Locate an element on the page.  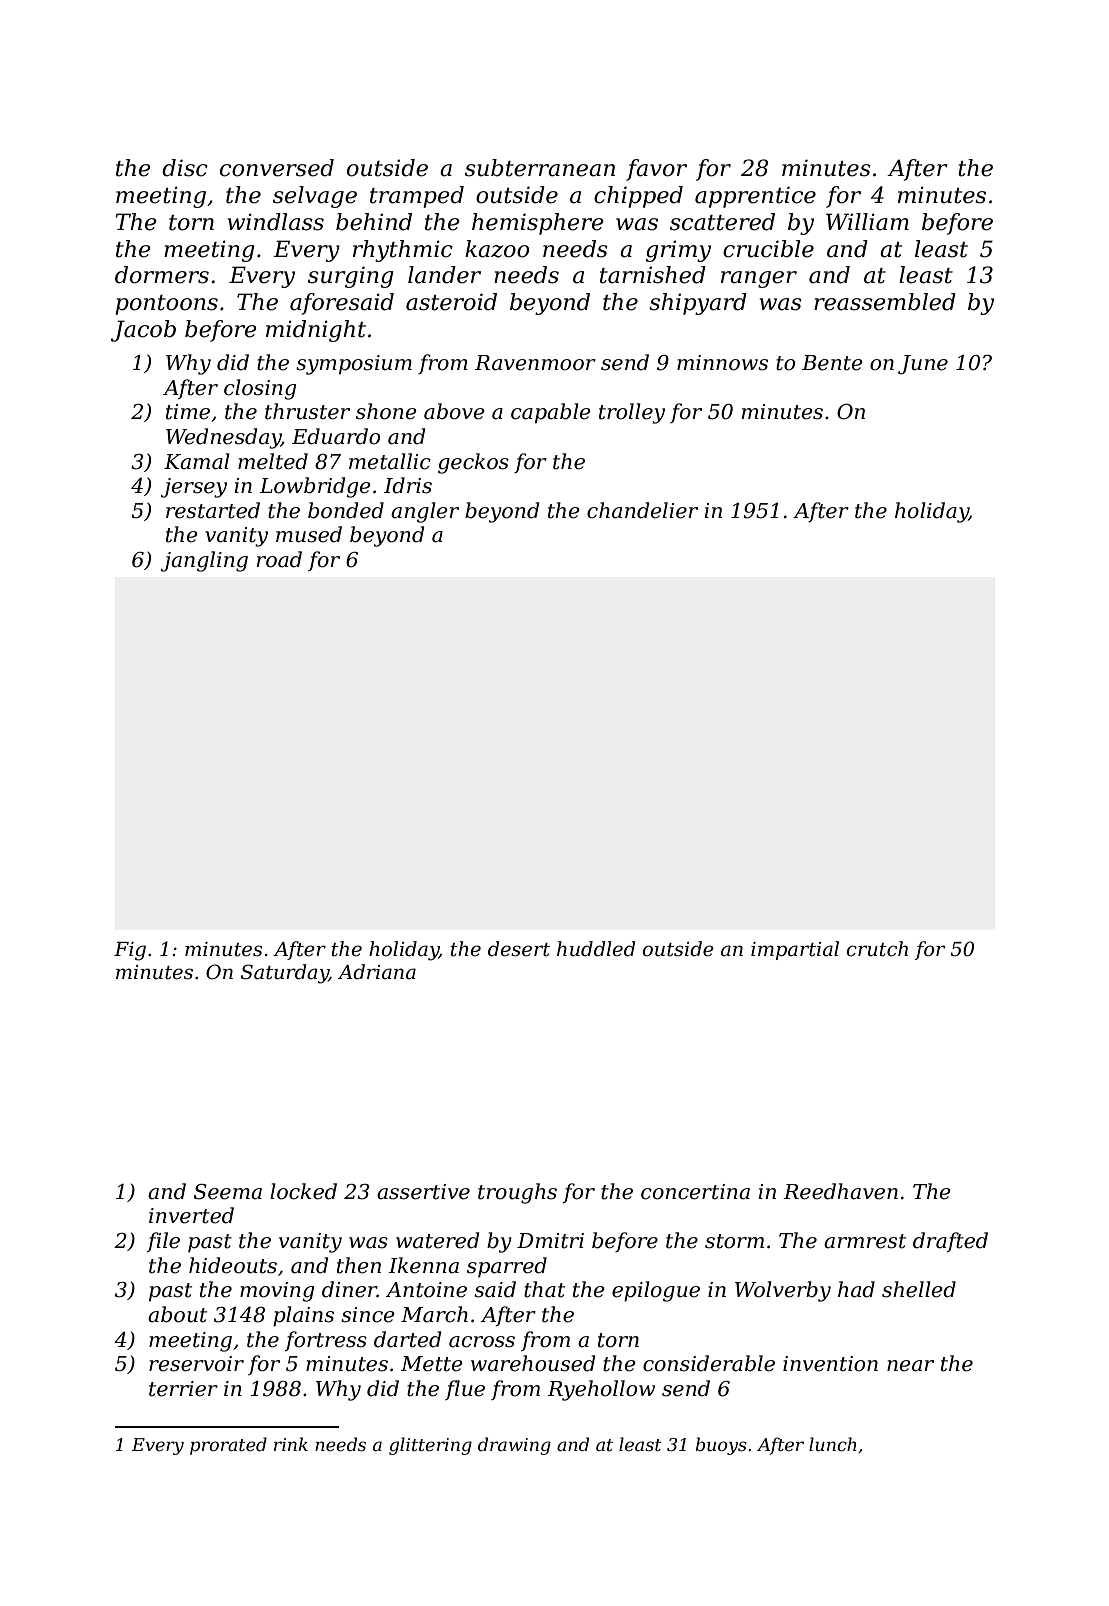
capable is located at coordinates (551, 413).
